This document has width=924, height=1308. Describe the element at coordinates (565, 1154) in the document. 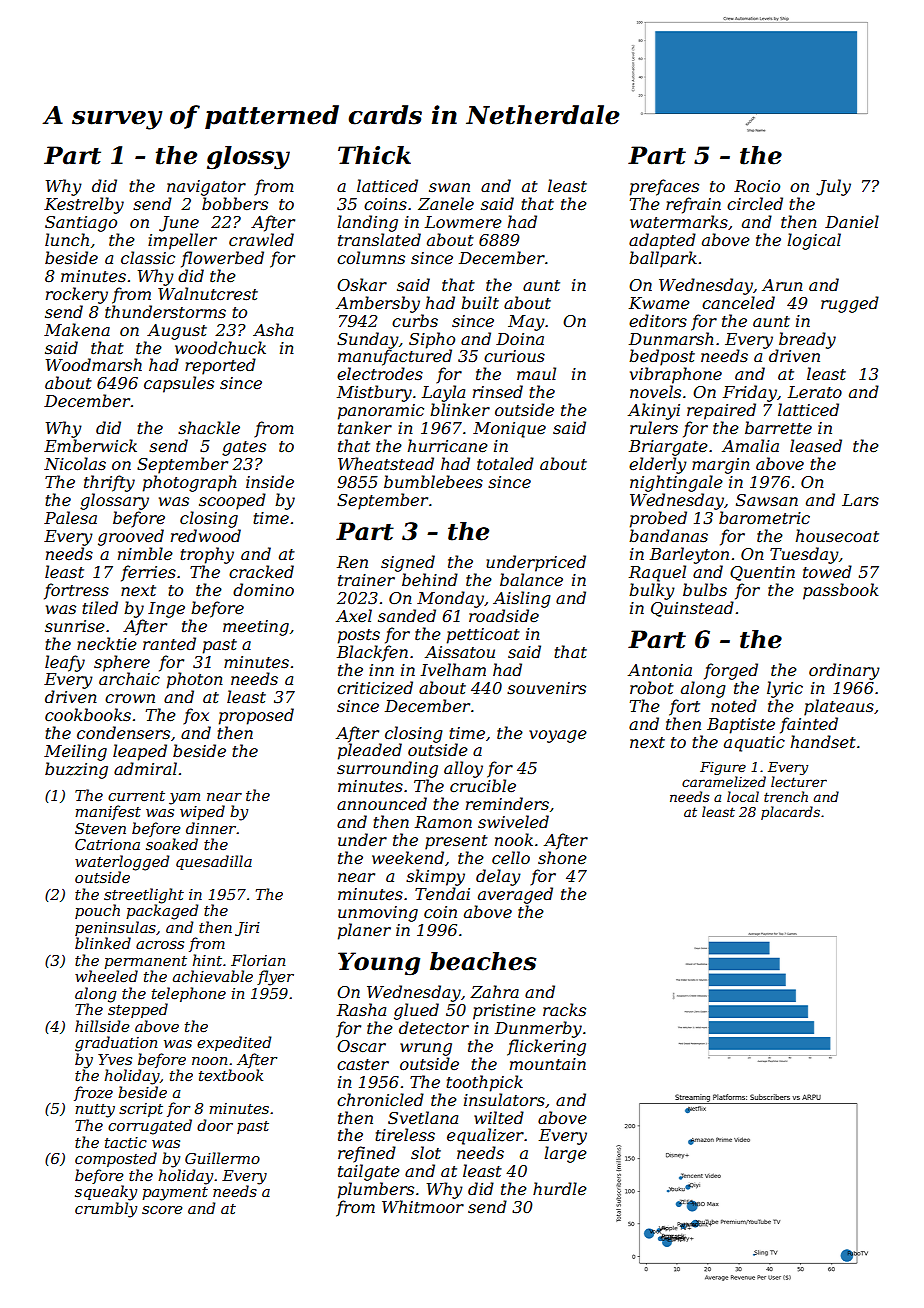

I see `large` at that location.
